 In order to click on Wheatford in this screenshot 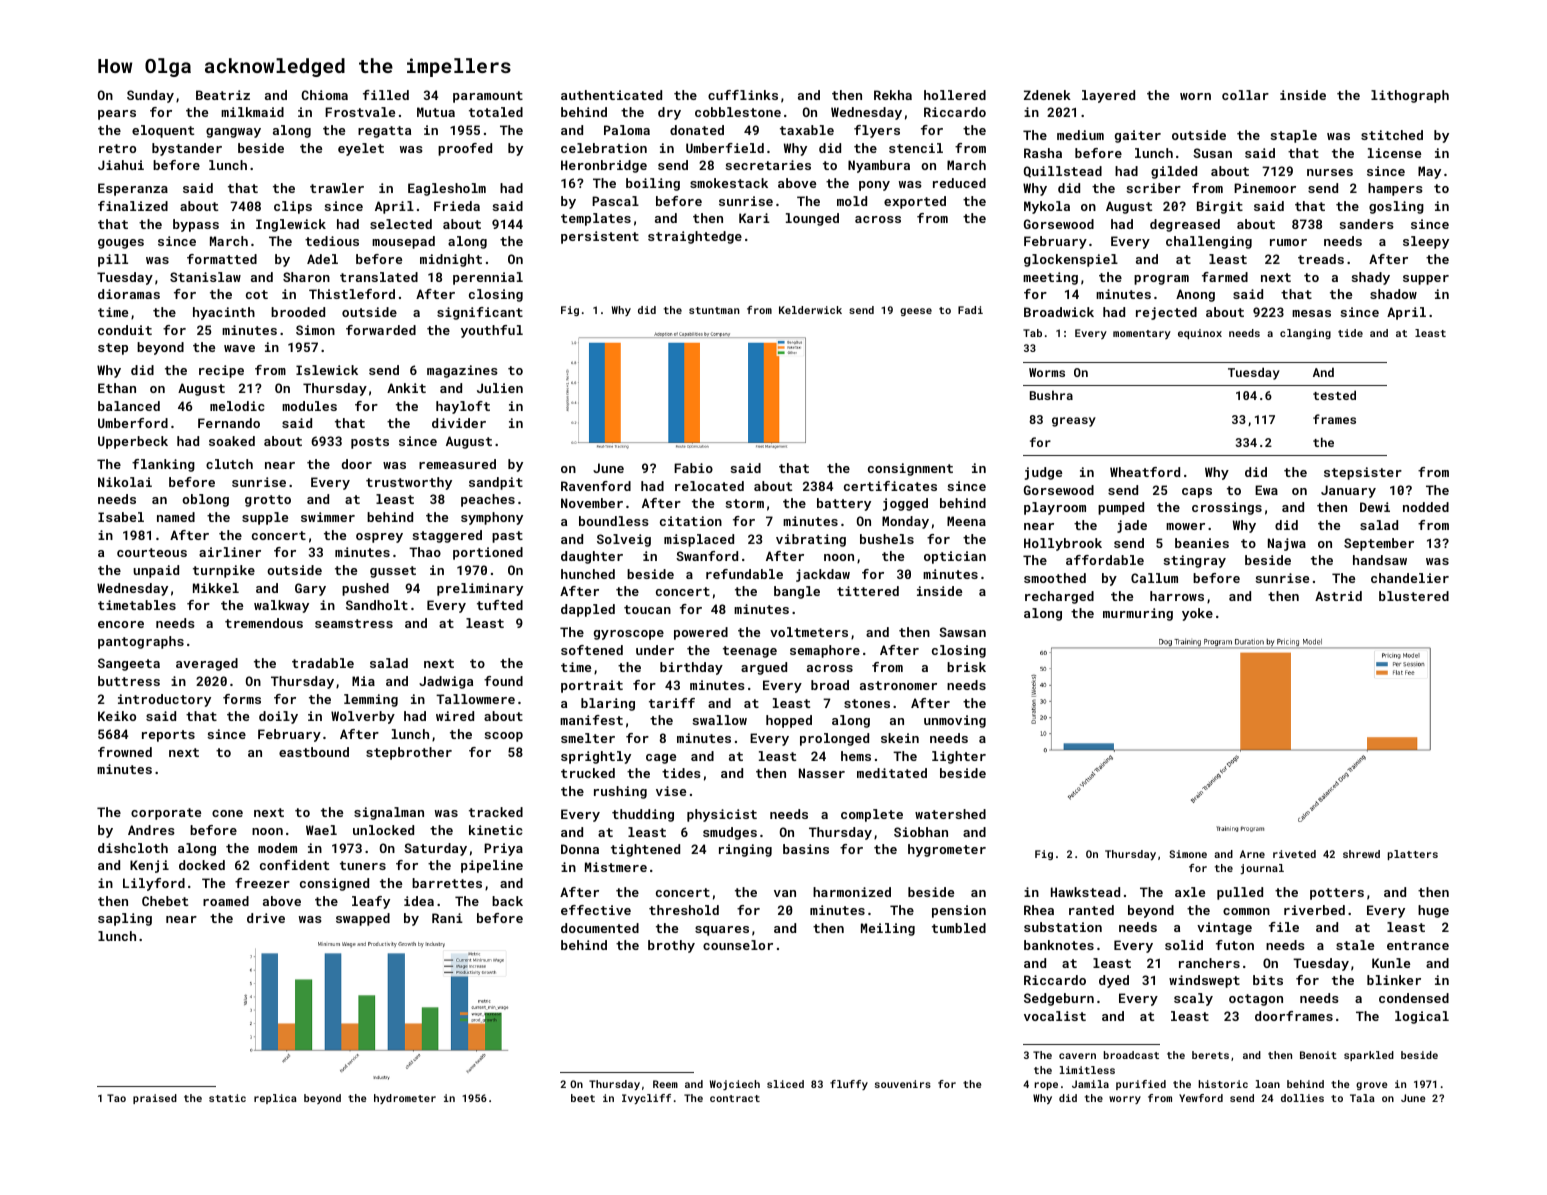, I will do `click(1145, 472)`.
